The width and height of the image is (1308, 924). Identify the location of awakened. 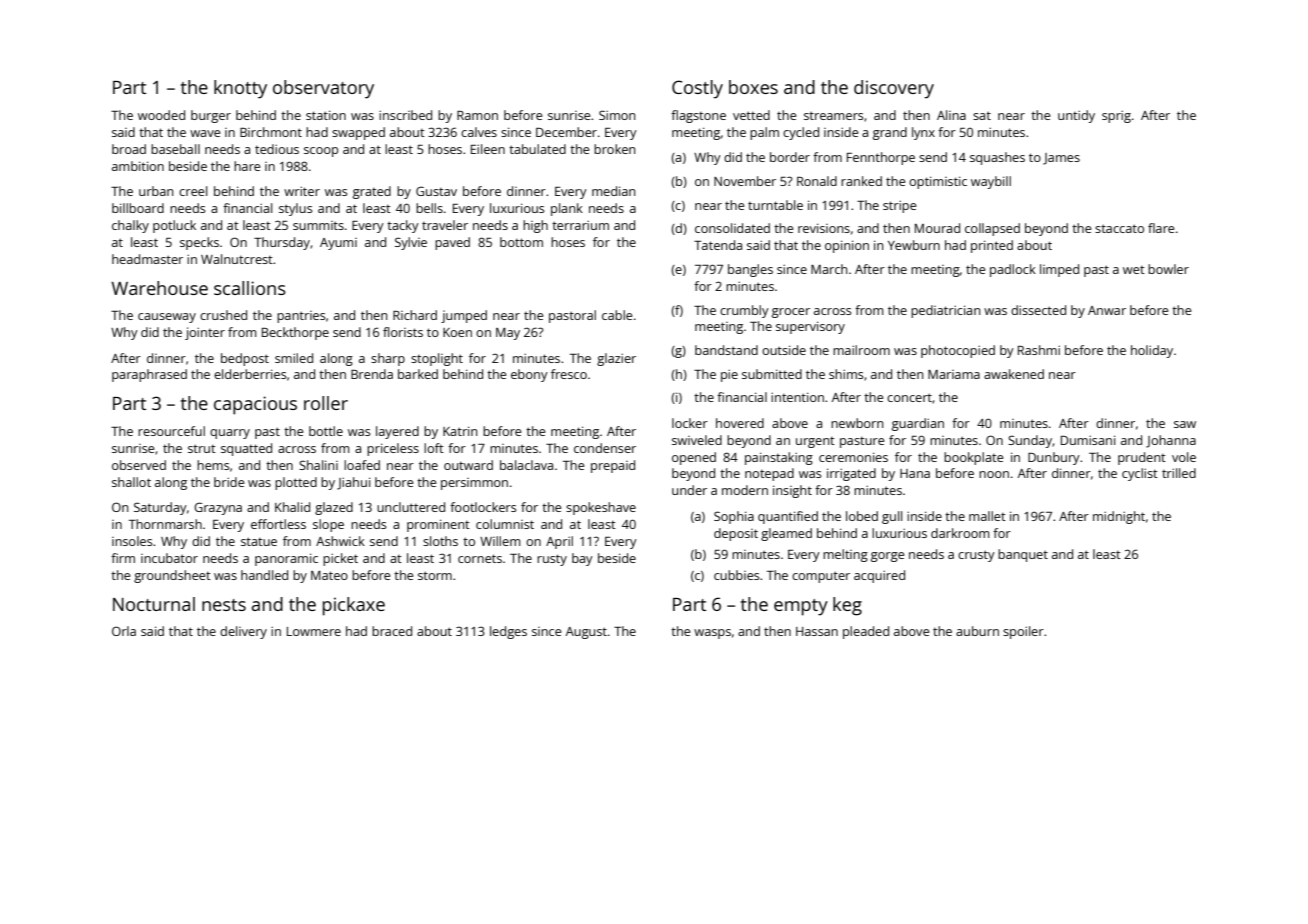
(1014, 374).
